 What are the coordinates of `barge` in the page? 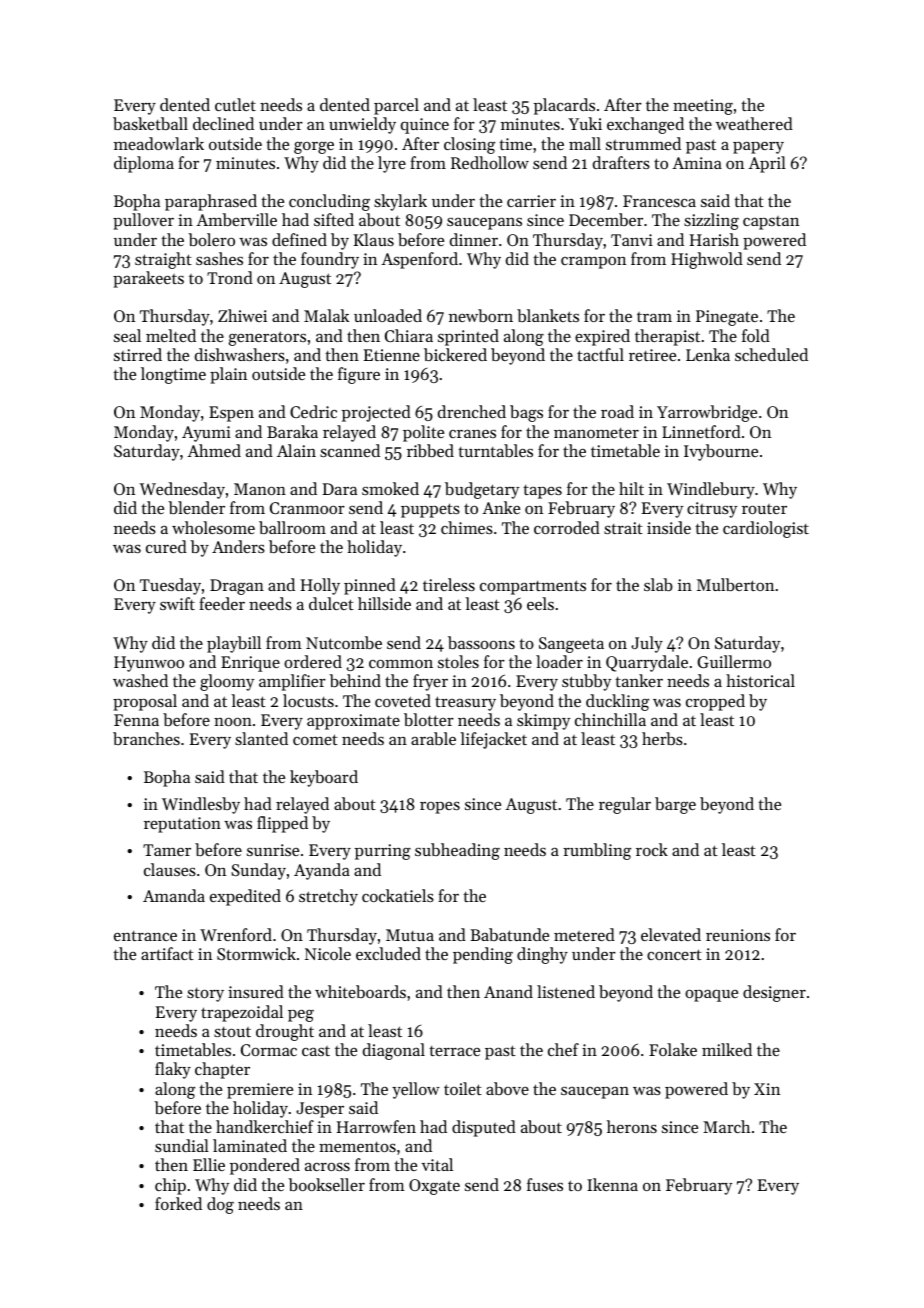 It's located at (675, 805).
